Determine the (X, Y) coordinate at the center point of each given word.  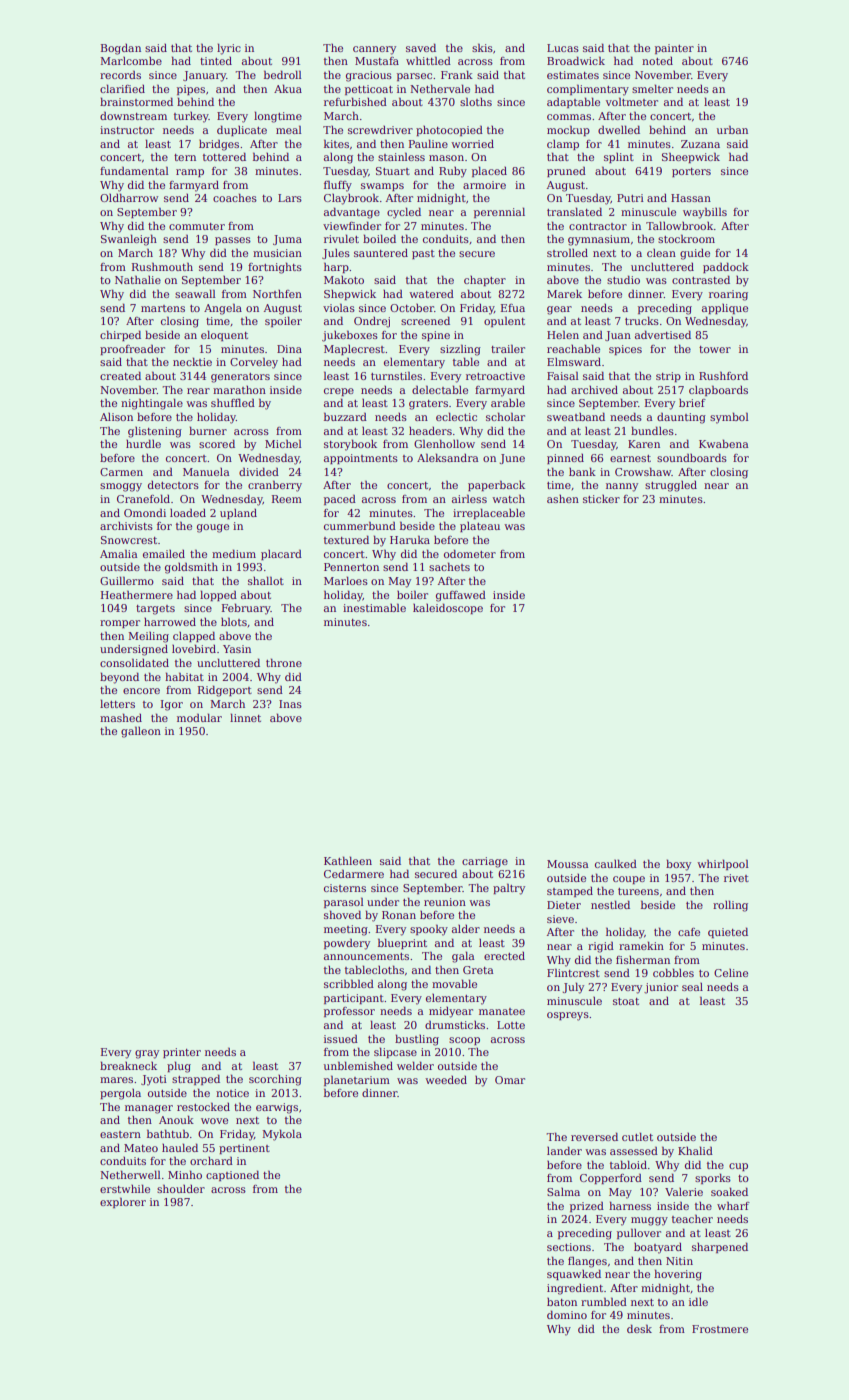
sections (569, 1247)
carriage (485, 862)
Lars (290, 198)
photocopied (449, 130)
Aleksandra (448, 457)
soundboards (692, 457)
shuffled (233, 402)
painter (674, 49)
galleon (141, 732)
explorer (123, 1202)
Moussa (568, 864)
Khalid (695, 1150)
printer (182, 1053)
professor (349, 1012)
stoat (626, 1001)
